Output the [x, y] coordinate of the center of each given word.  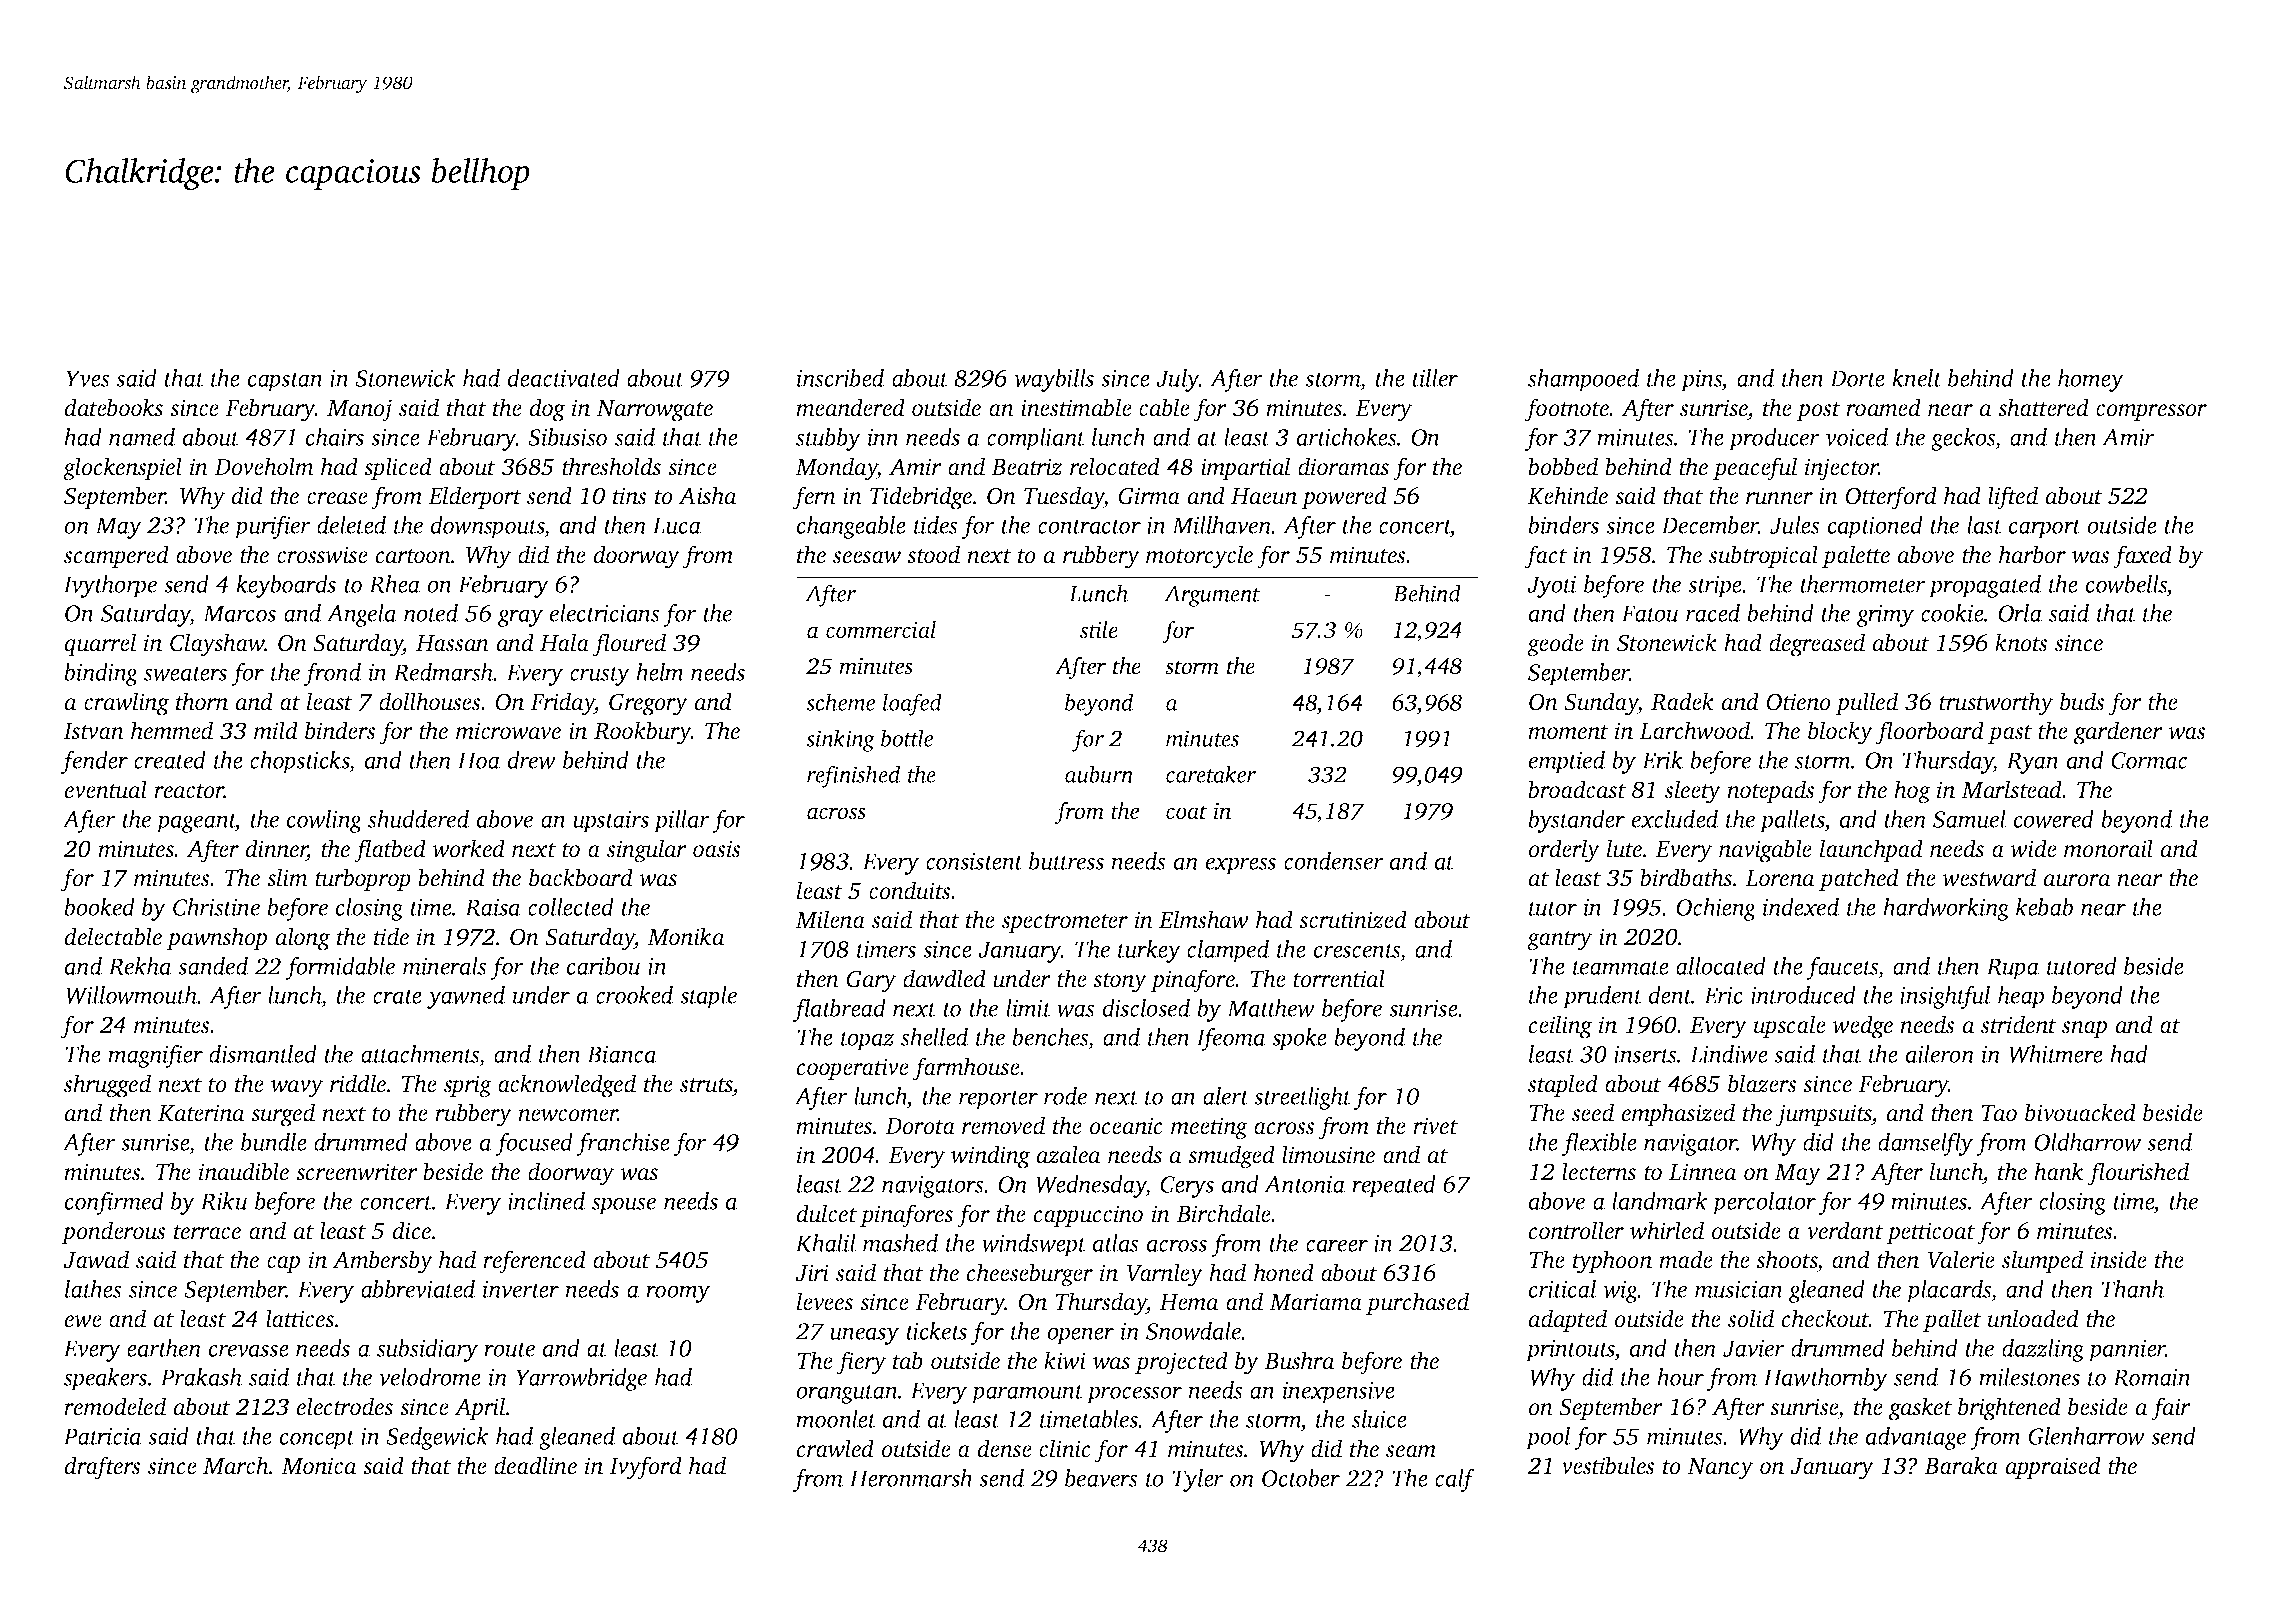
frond [332, 674]
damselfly [1925, 1144]
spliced [398, 468]
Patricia [102, 1436]
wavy [297, 1089]
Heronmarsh [911, 1478]
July [1177, 380]
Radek [1682, 701]
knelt [1917, 378]
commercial [881, 630]
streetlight [1303, 1098]
